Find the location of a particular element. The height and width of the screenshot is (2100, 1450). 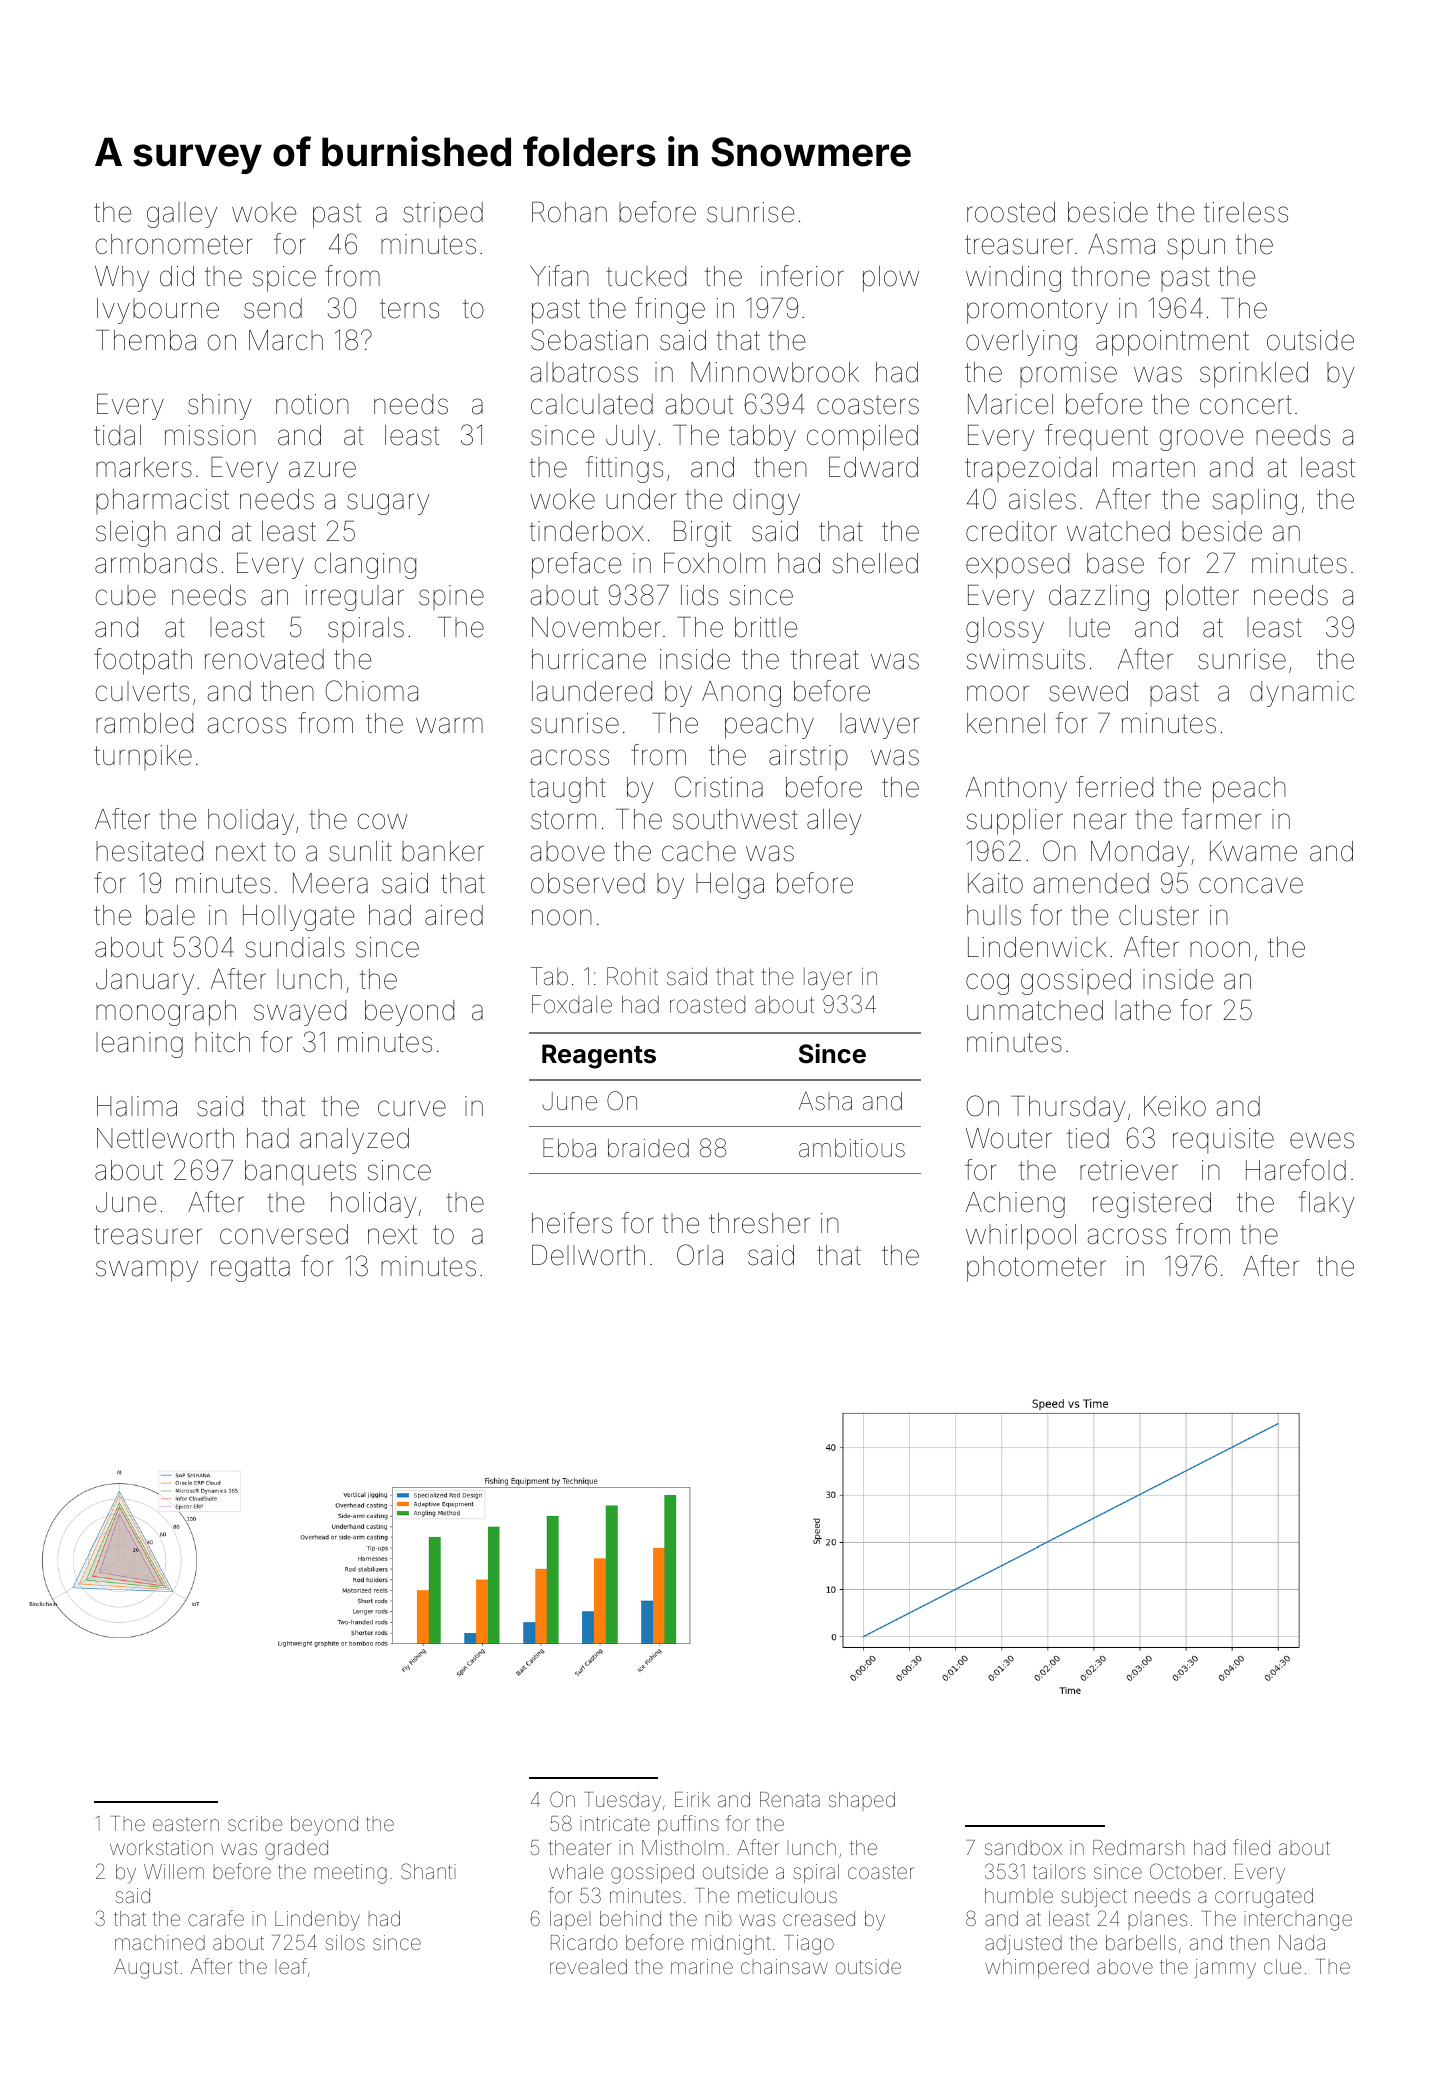

swampy is located at coordinates (147, 1271).
